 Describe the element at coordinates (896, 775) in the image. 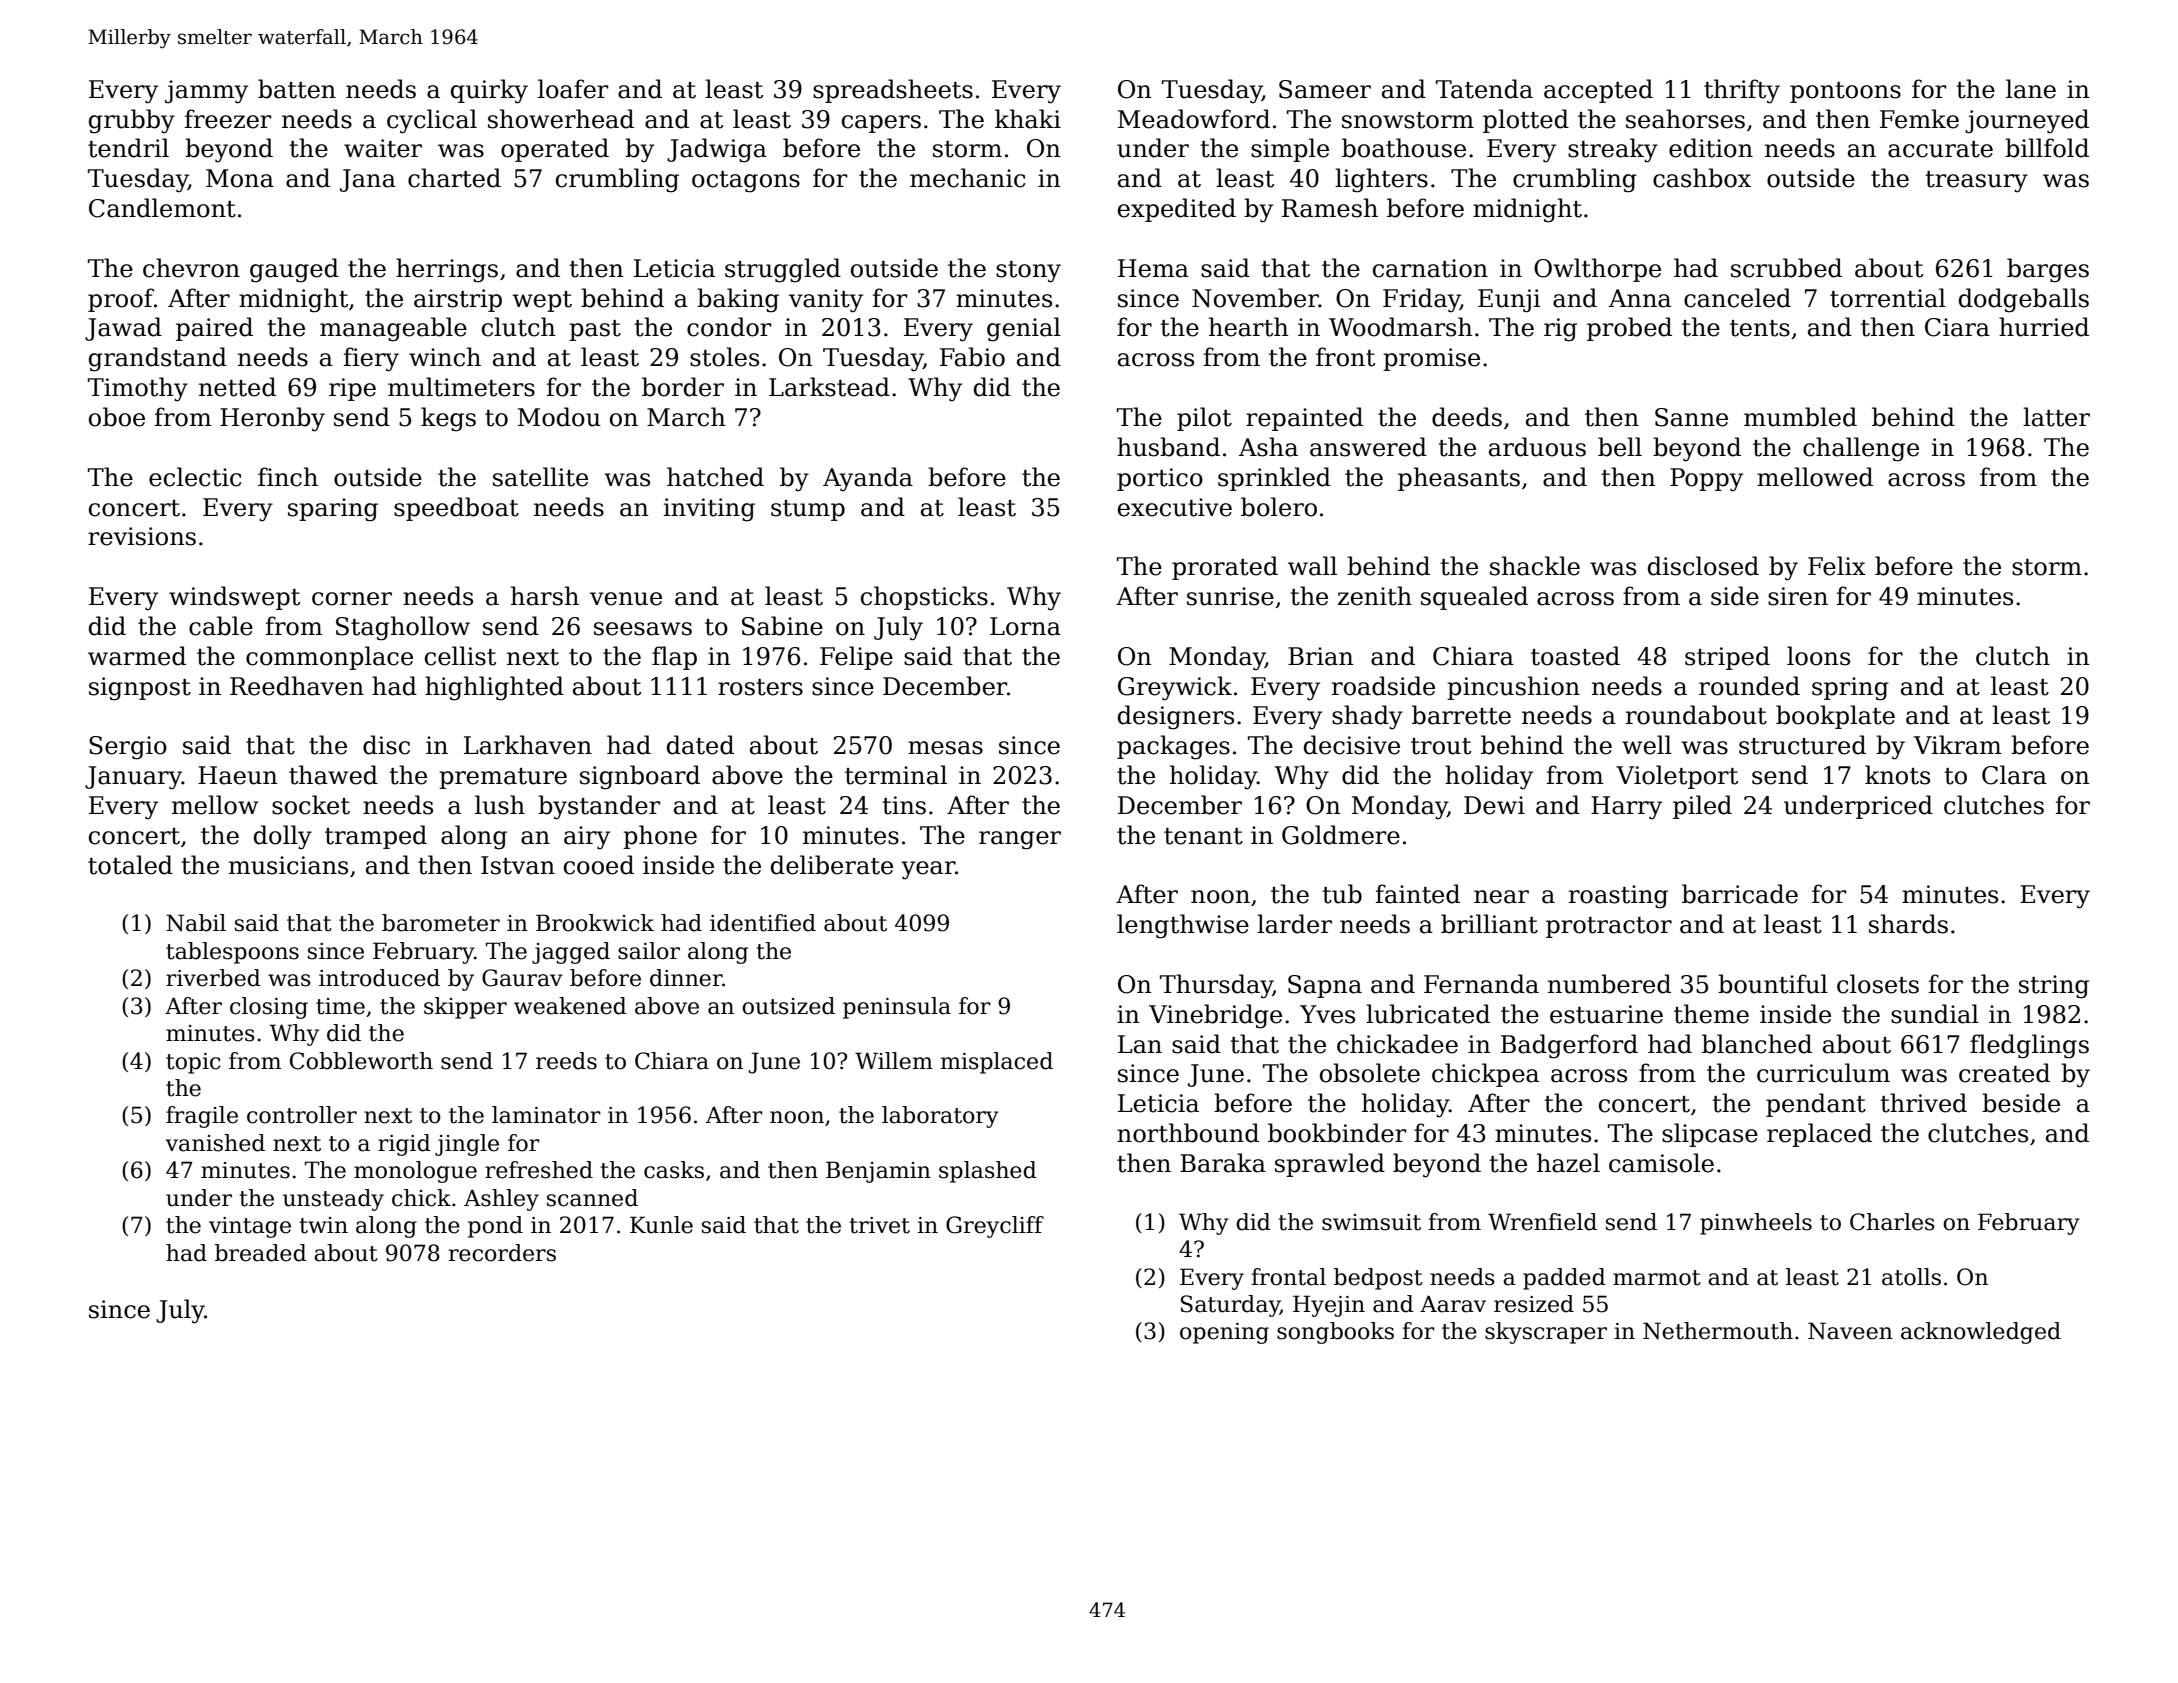

I see `terminal` at that location.
